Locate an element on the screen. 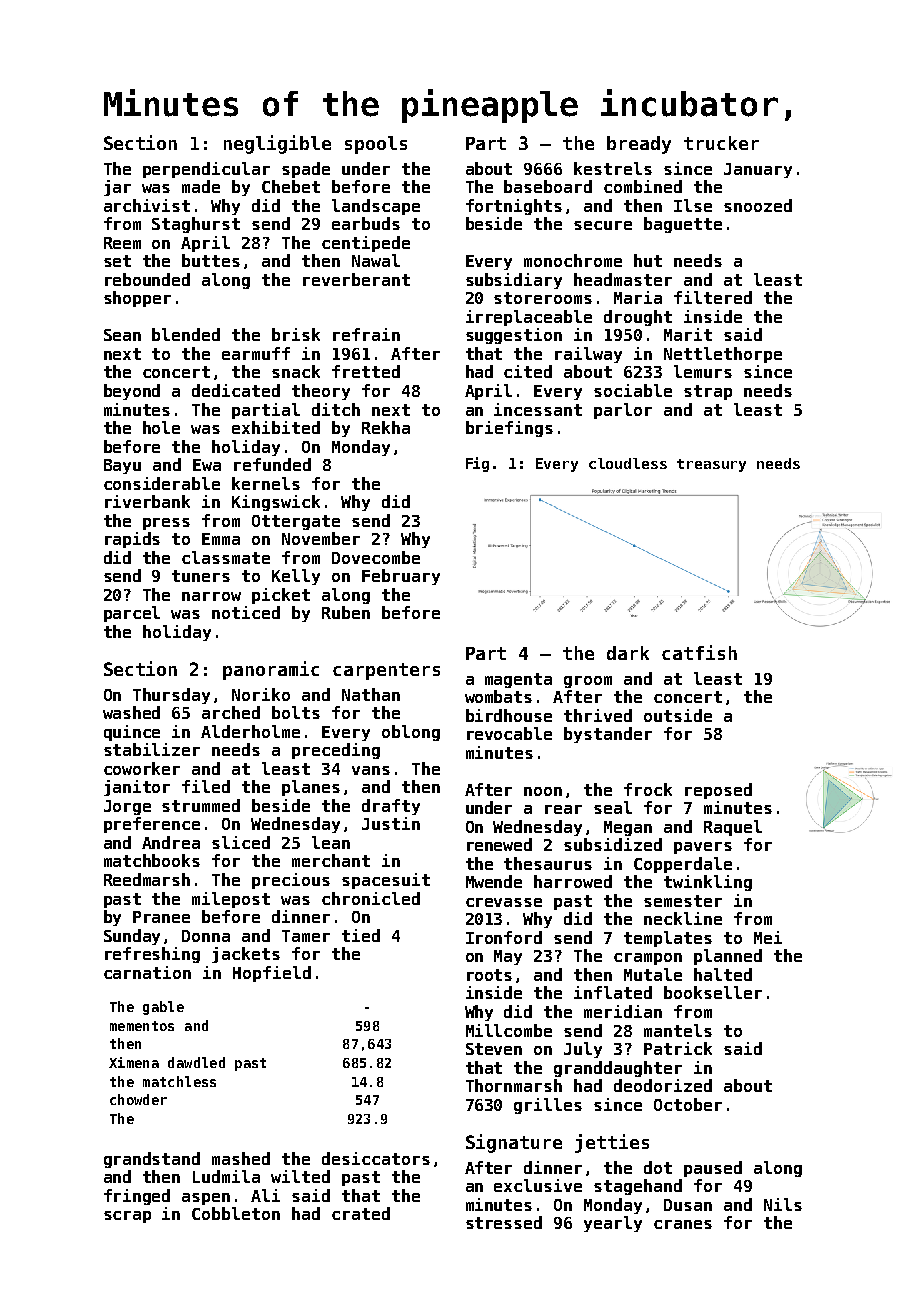 The height and width of the screenshot is (1316, 908). strap is located at coordinates (708, 392).
